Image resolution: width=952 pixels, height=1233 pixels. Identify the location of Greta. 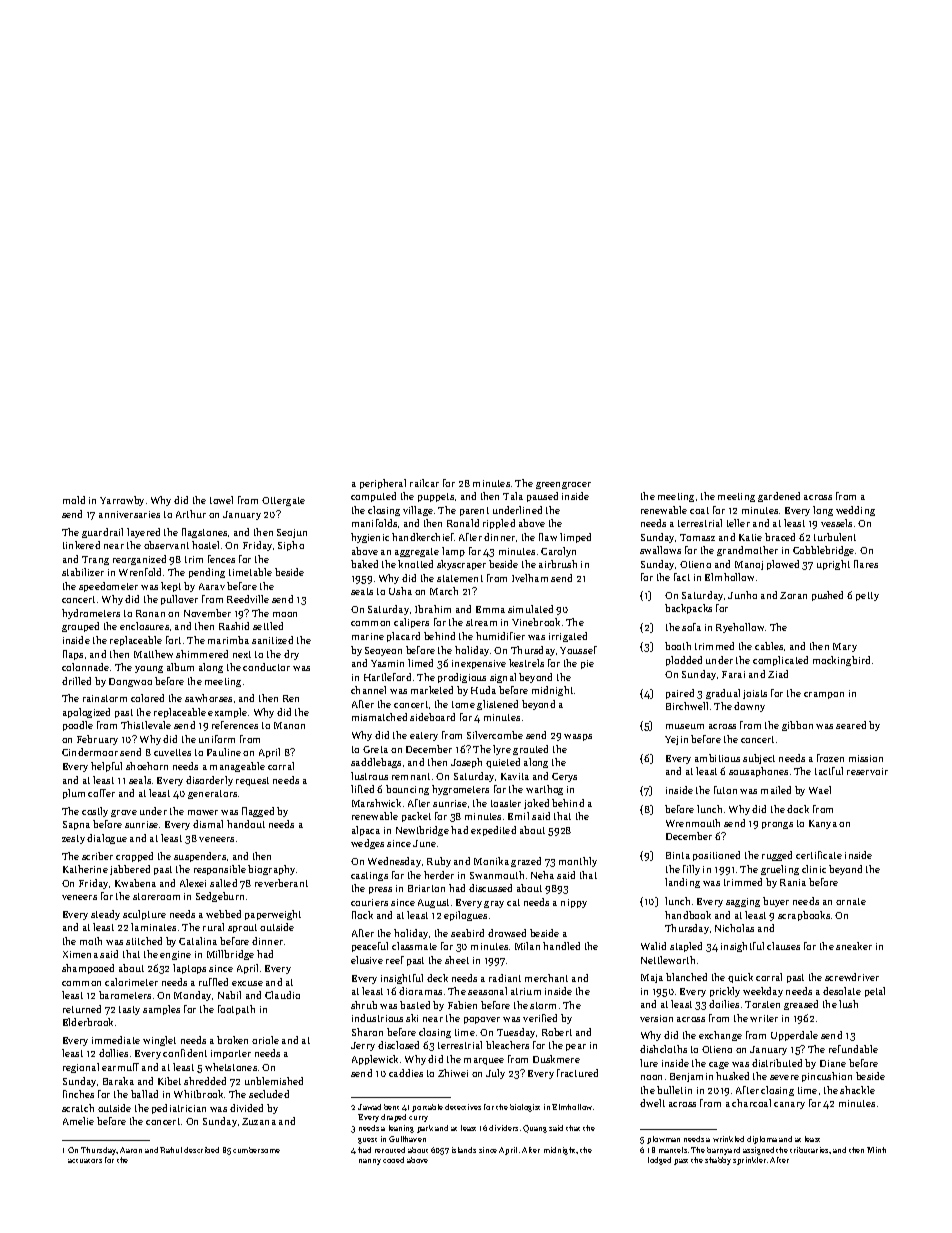
(375, 749).
